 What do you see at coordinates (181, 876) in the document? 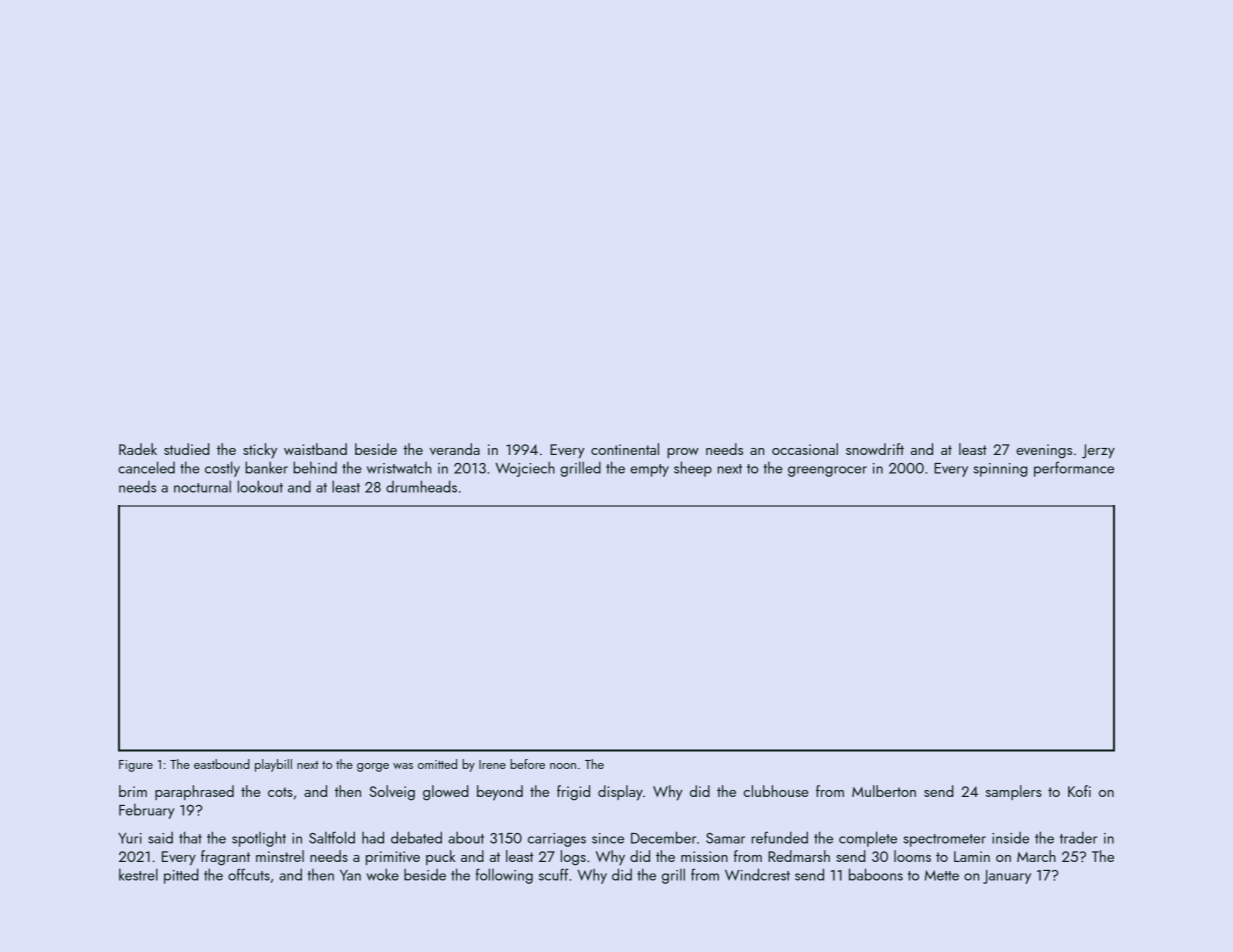
I see `pitted` at bounding box center [181, 876].
